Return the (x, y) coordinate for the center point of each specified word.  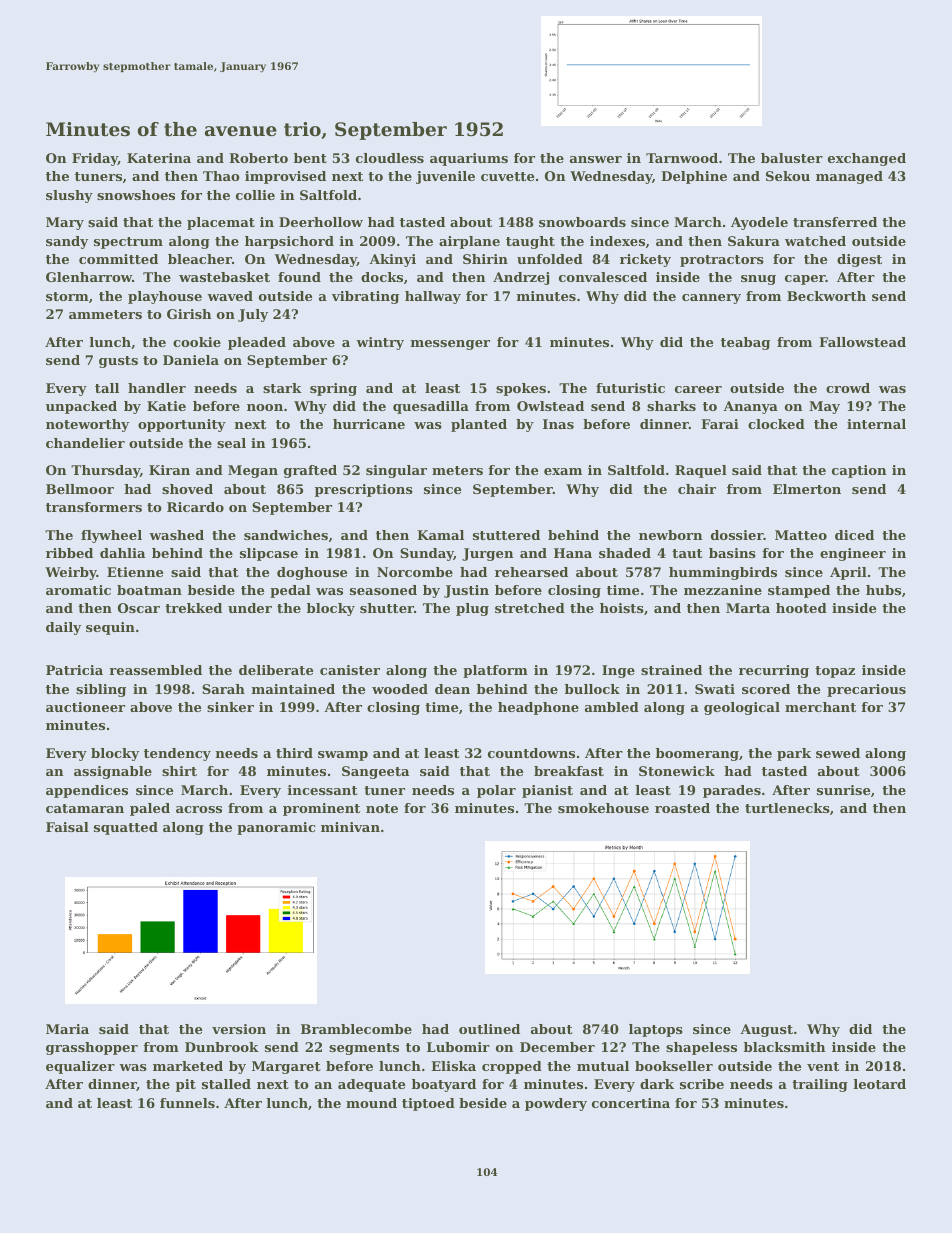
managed (849, 177)
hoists (622, 608)
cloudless (390, 158)
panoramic (276, 828)
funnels (187, 1103)
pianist (547, 791)
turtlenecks (787, 808)
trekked (193, 608)
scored (766, 689)
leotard (880, 1084)
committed (118, 259)
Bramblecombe (356, 1029)
